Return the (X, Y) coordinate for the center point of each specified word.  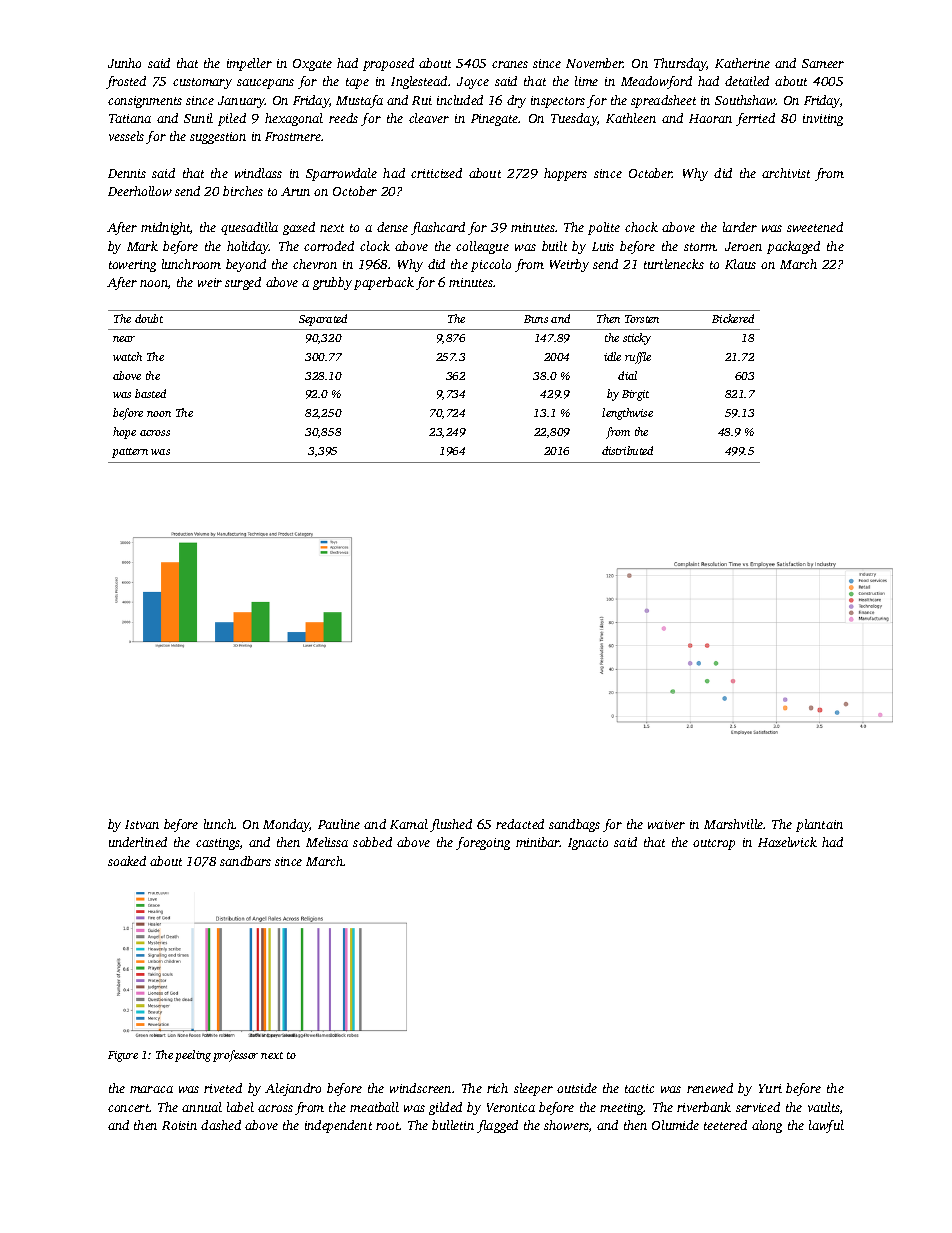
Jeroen (743, 246)
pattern (130, 453)
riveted (223, 1088)
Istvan (142, 824)
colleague (482, 247)
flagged (497, 1126)
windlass (258, 173)
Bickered (733, 318)
